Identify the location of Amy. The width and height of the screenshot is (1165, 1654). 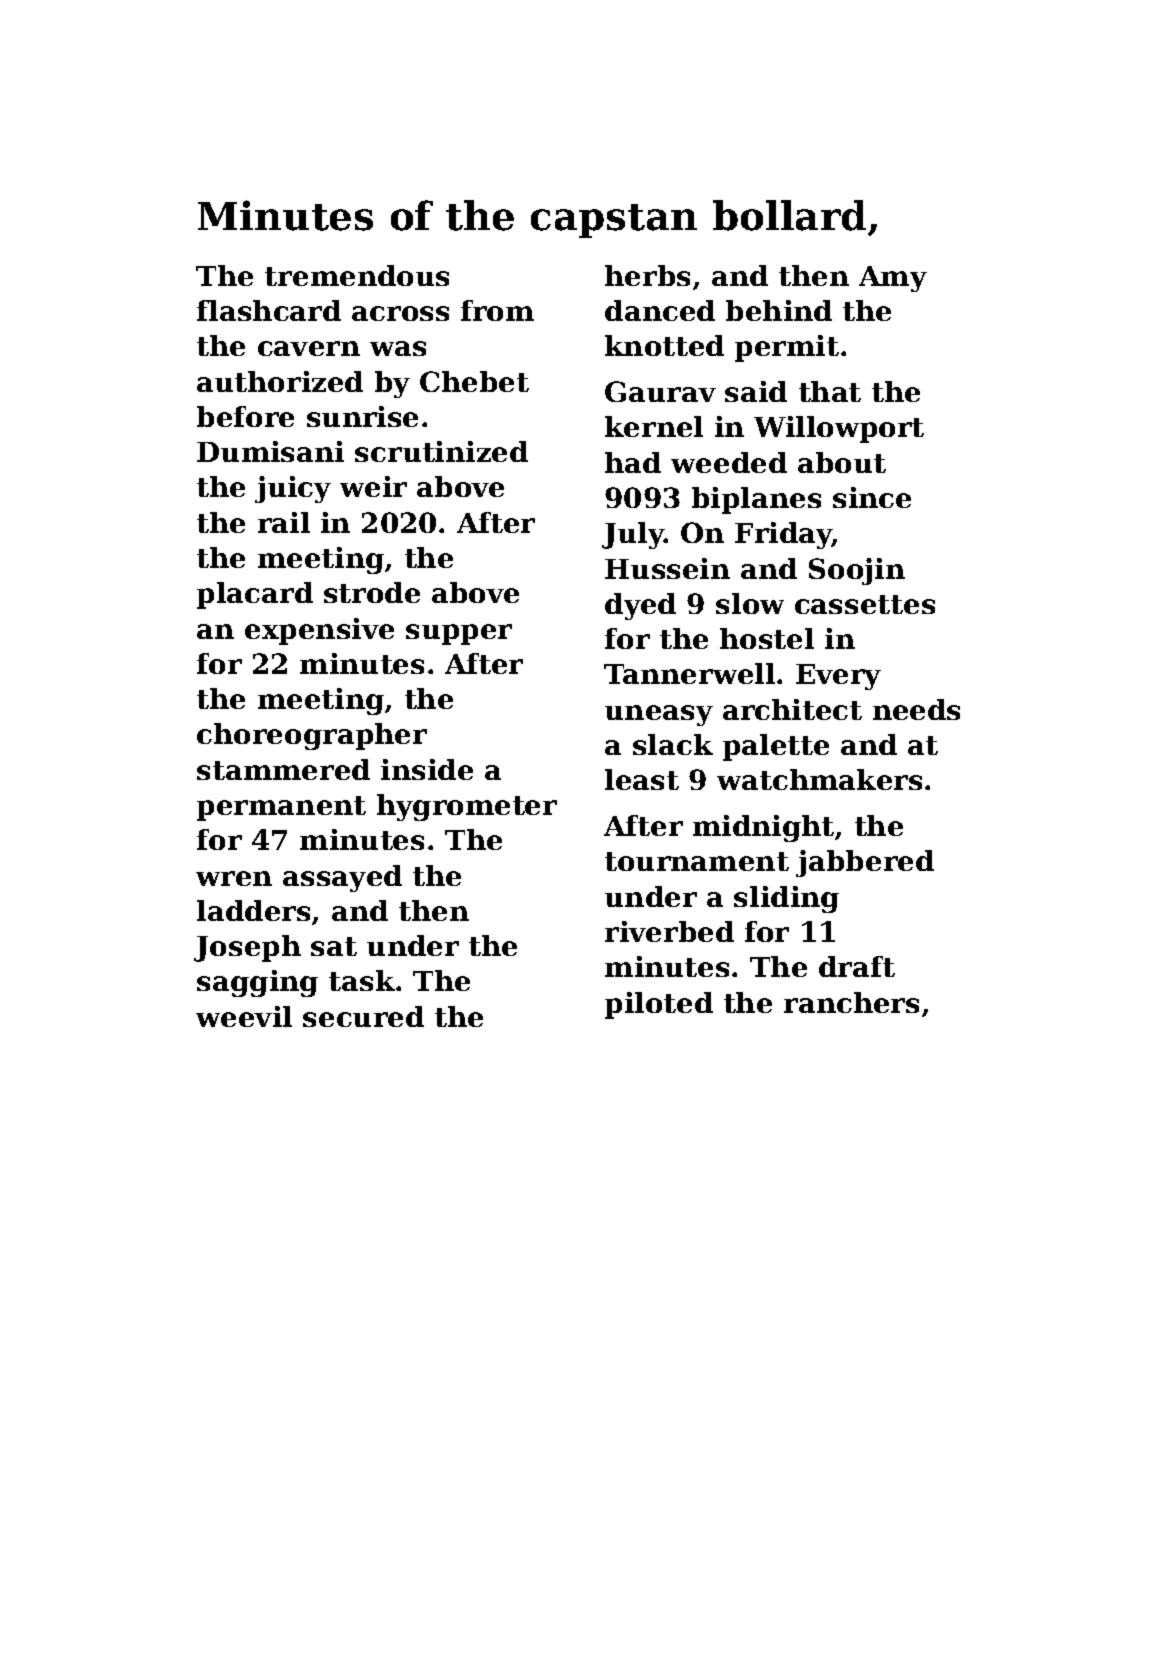
(893, 279).
